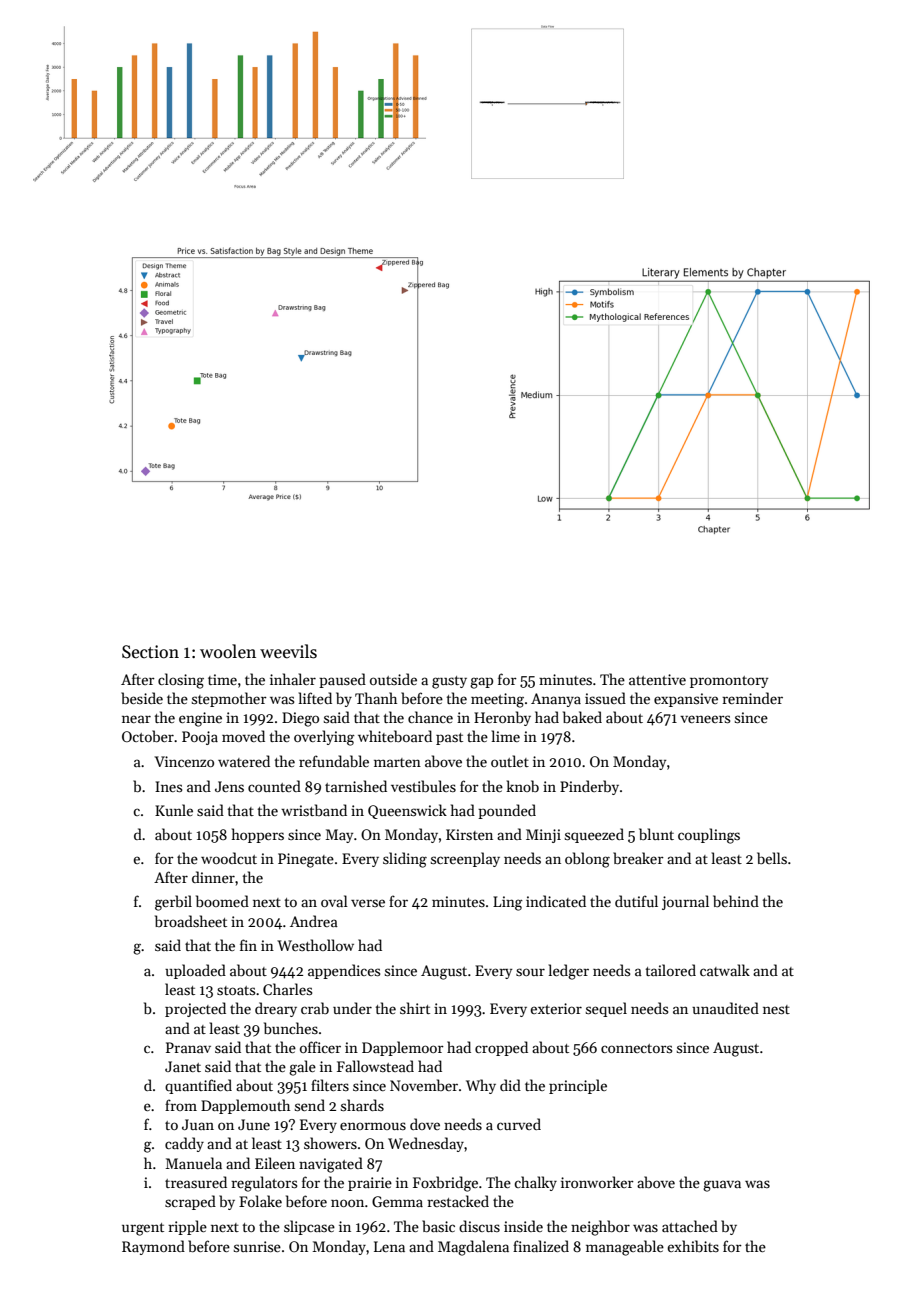  What do you see at coordinates (772, 858) in the screenshot?
I see `bells` at bounding box center [772, 858].
